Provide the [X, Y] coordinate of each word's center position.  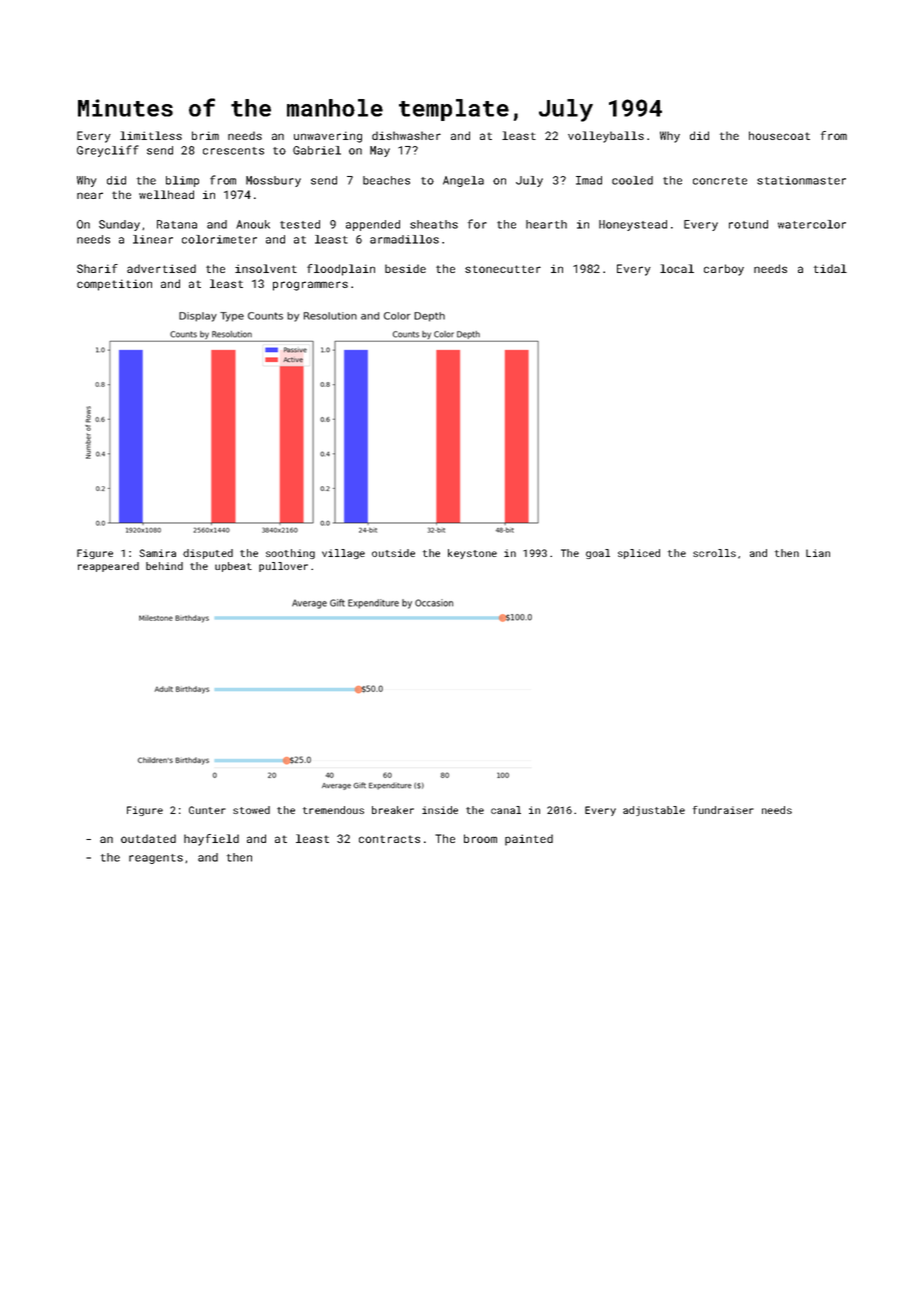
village [343, 554]
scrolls [714, 553]
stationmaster [801, 180]
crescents [233, 151]
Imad [589, 180]
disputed [208, 554]
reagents [156, 859]
